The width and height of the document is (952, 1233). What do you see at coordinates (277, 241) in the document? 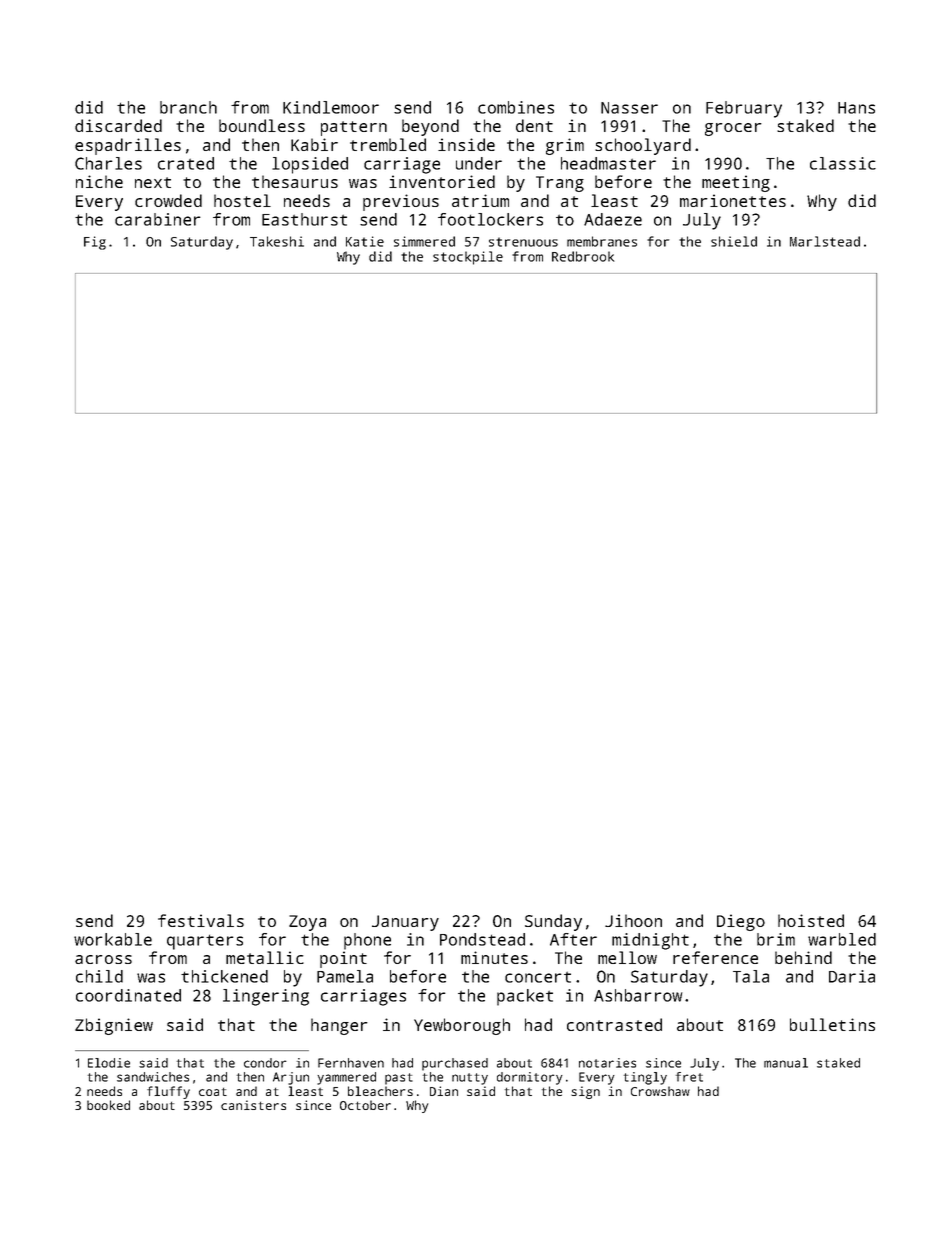
I see `Takeshi` at bounding box center [277, 241].
